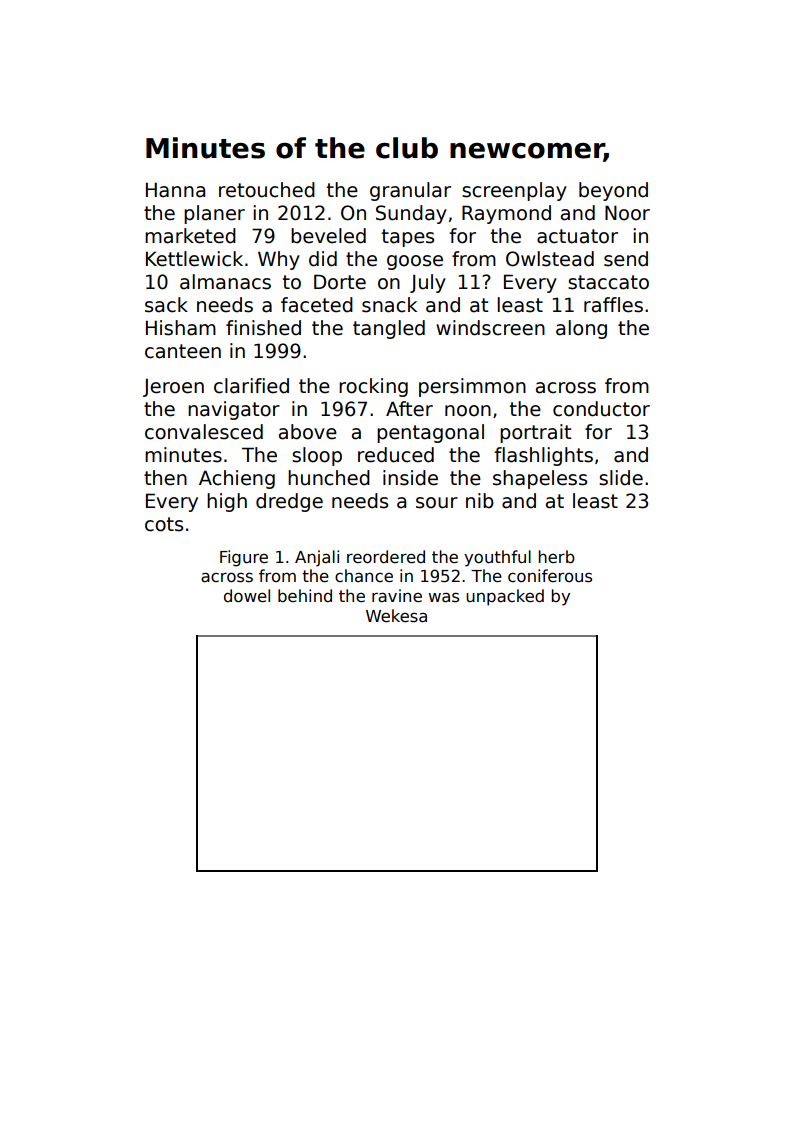 This screenshot has height=1126, width=794. Describe the element at coordinates (396, 616) in the screenshot. I see `Wekesa` at that location.
